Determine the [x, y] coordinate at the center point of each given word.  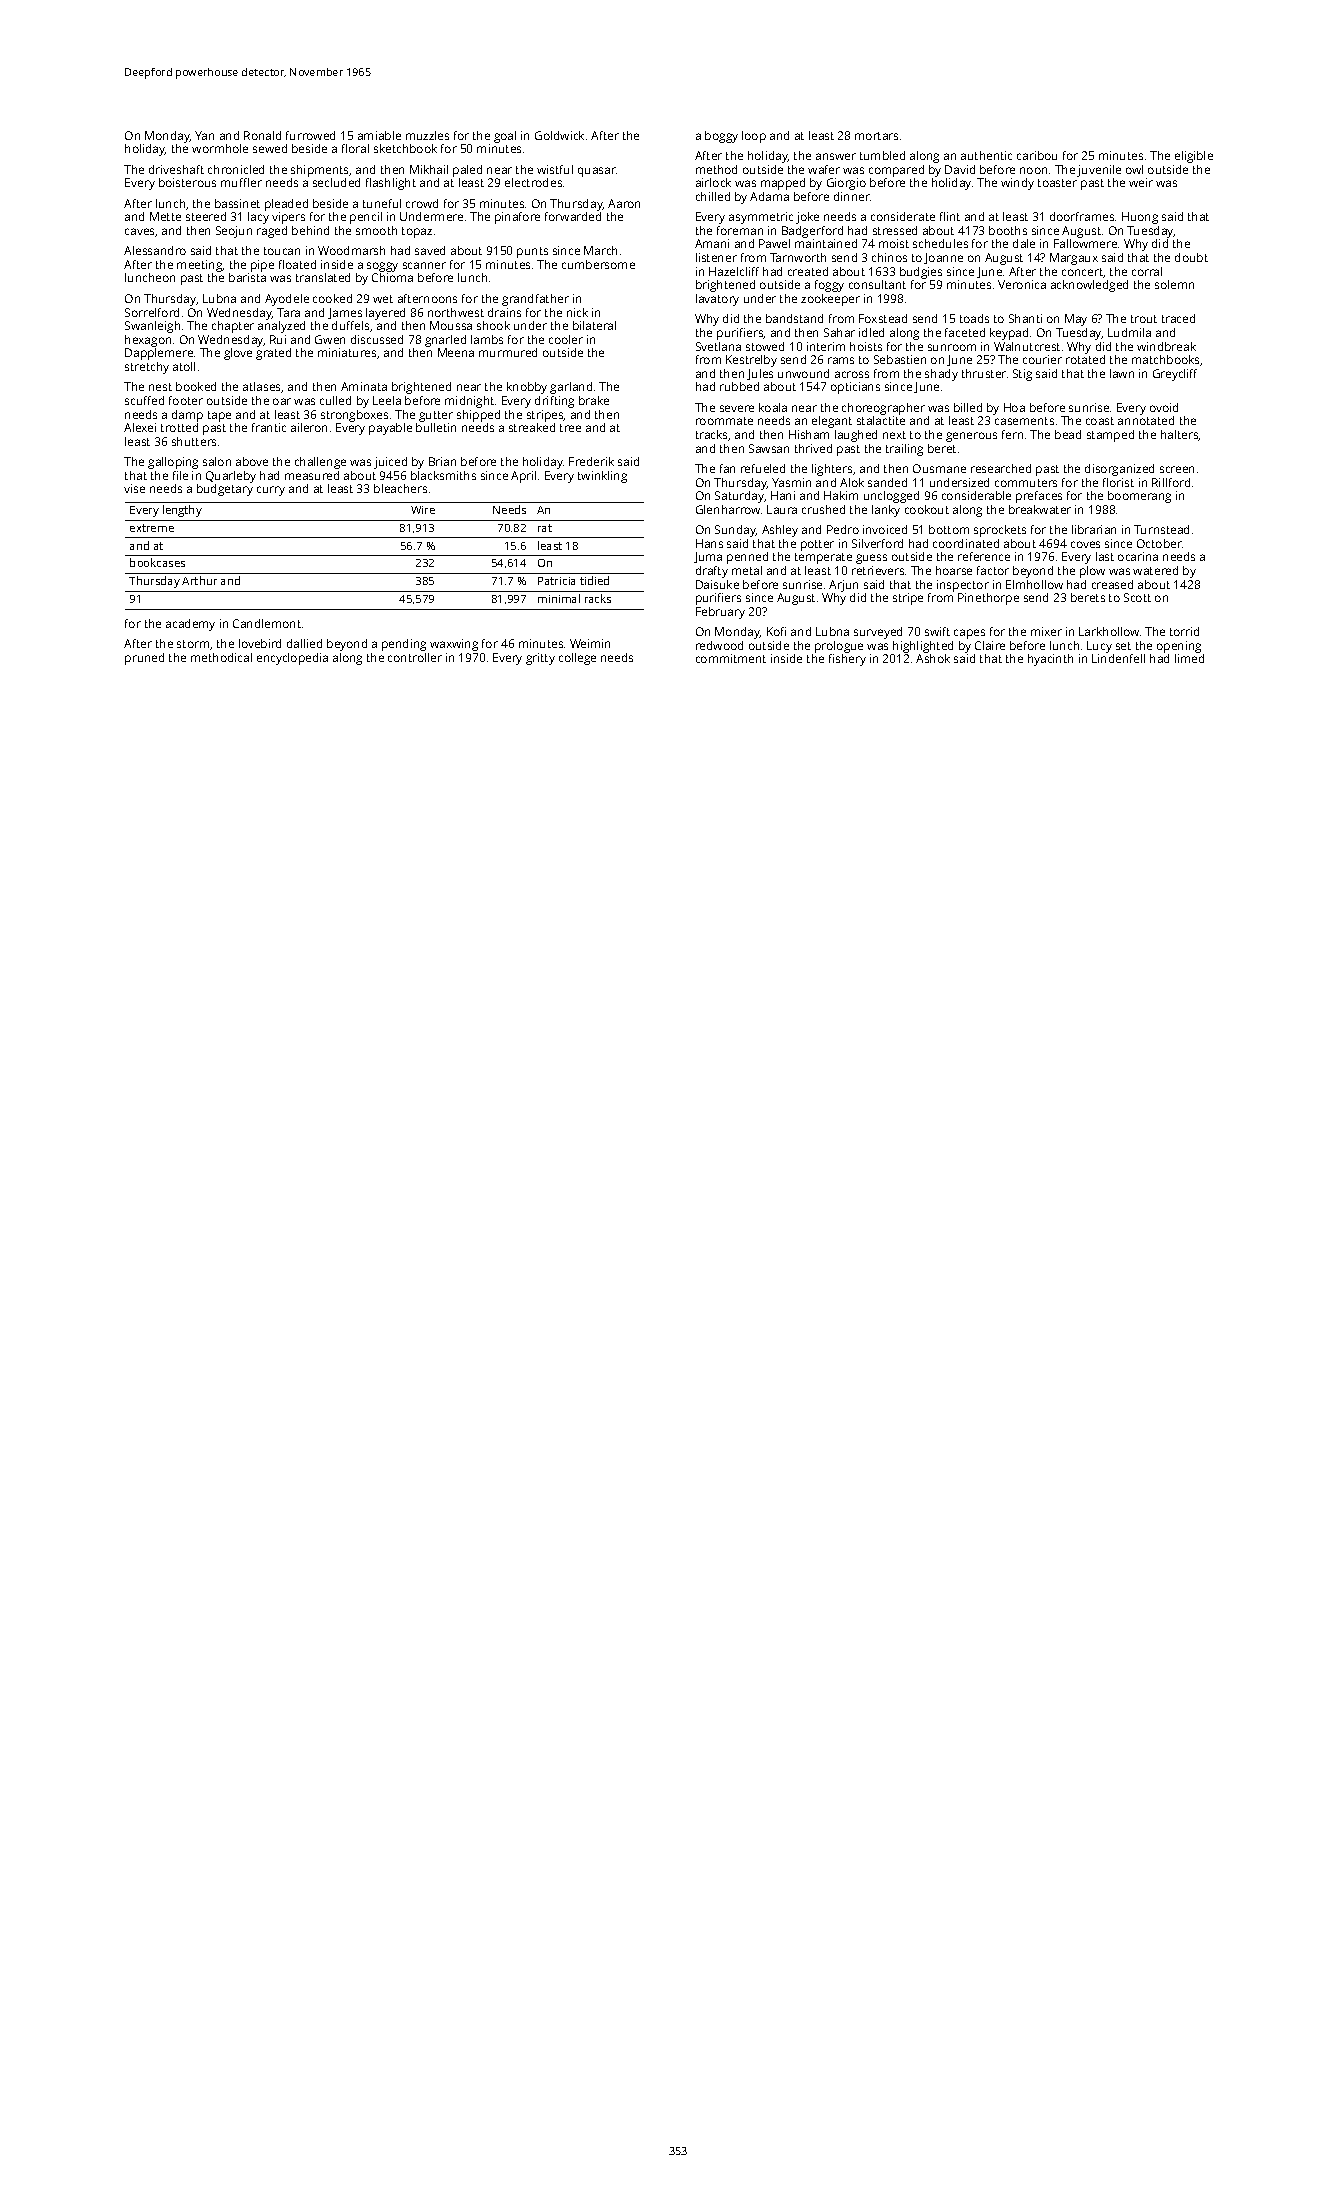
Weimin [590, 643]
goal [505, 137]
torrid [1184, 631]
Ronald [262, 135]
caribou [1037, 155]
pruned [144, 659]
